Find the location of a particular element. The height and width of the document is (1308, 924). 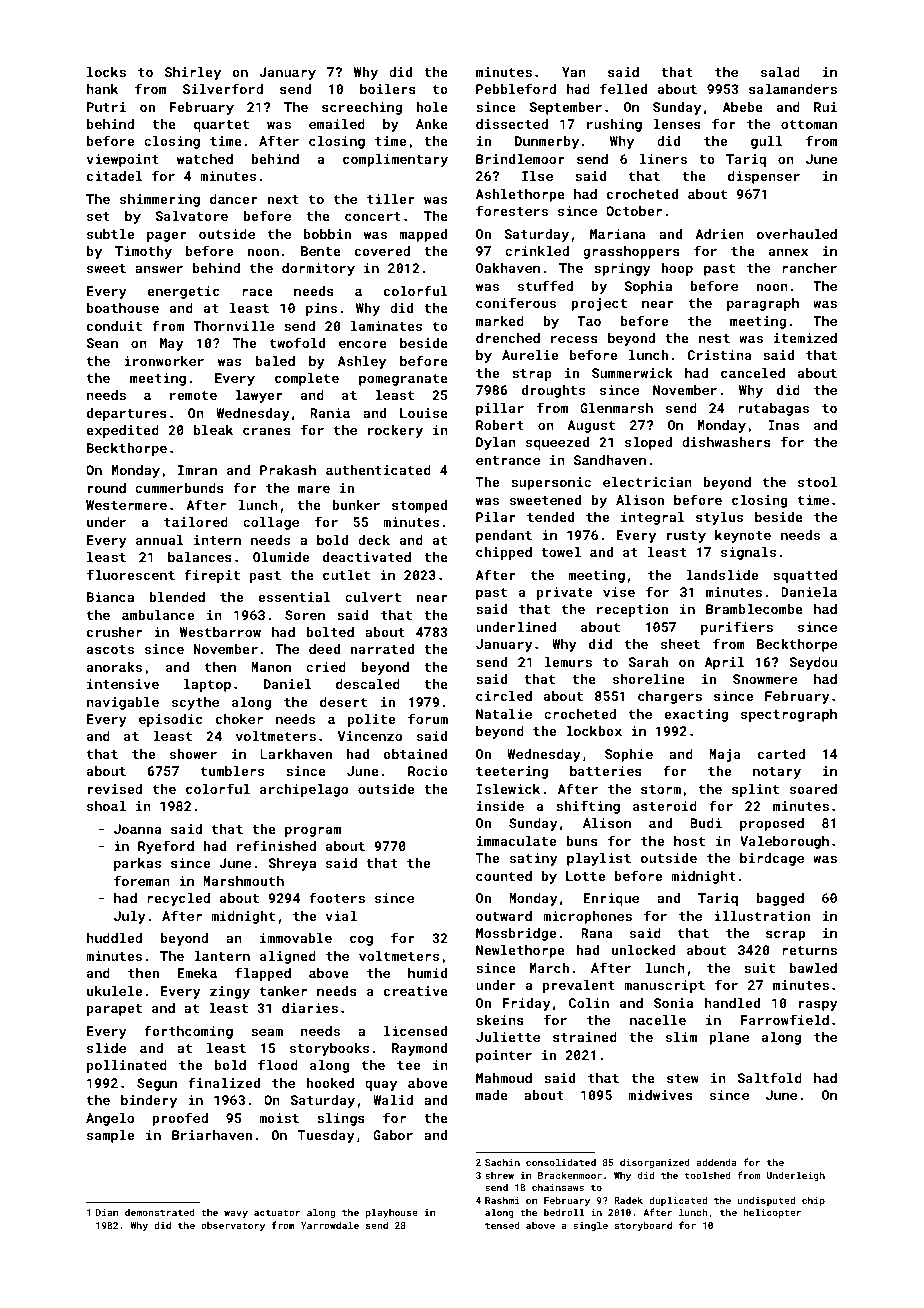

squeezed is located at coordinates (557, 443).
